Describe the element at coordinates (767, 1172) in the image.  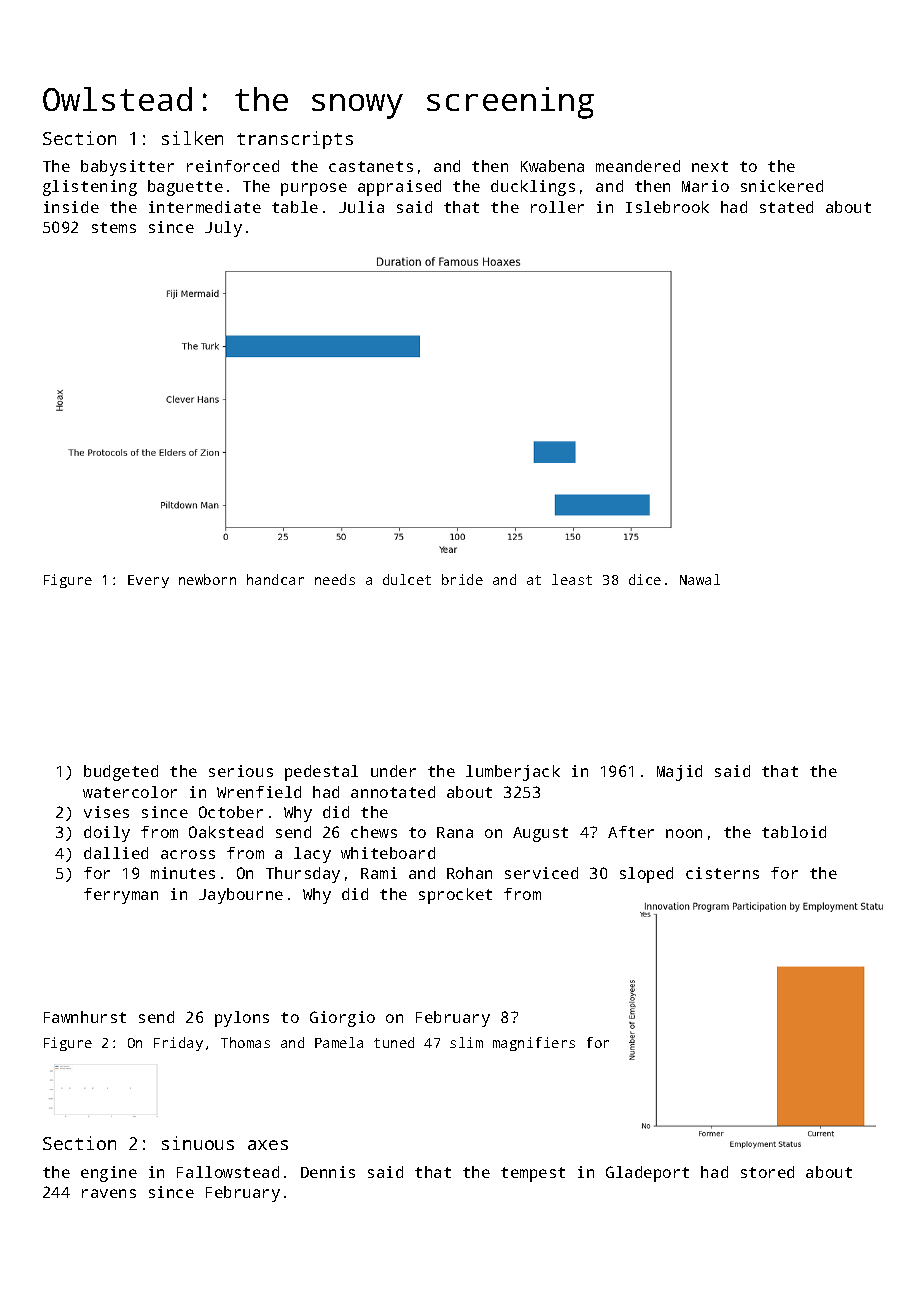
I see `stored` at that location.
